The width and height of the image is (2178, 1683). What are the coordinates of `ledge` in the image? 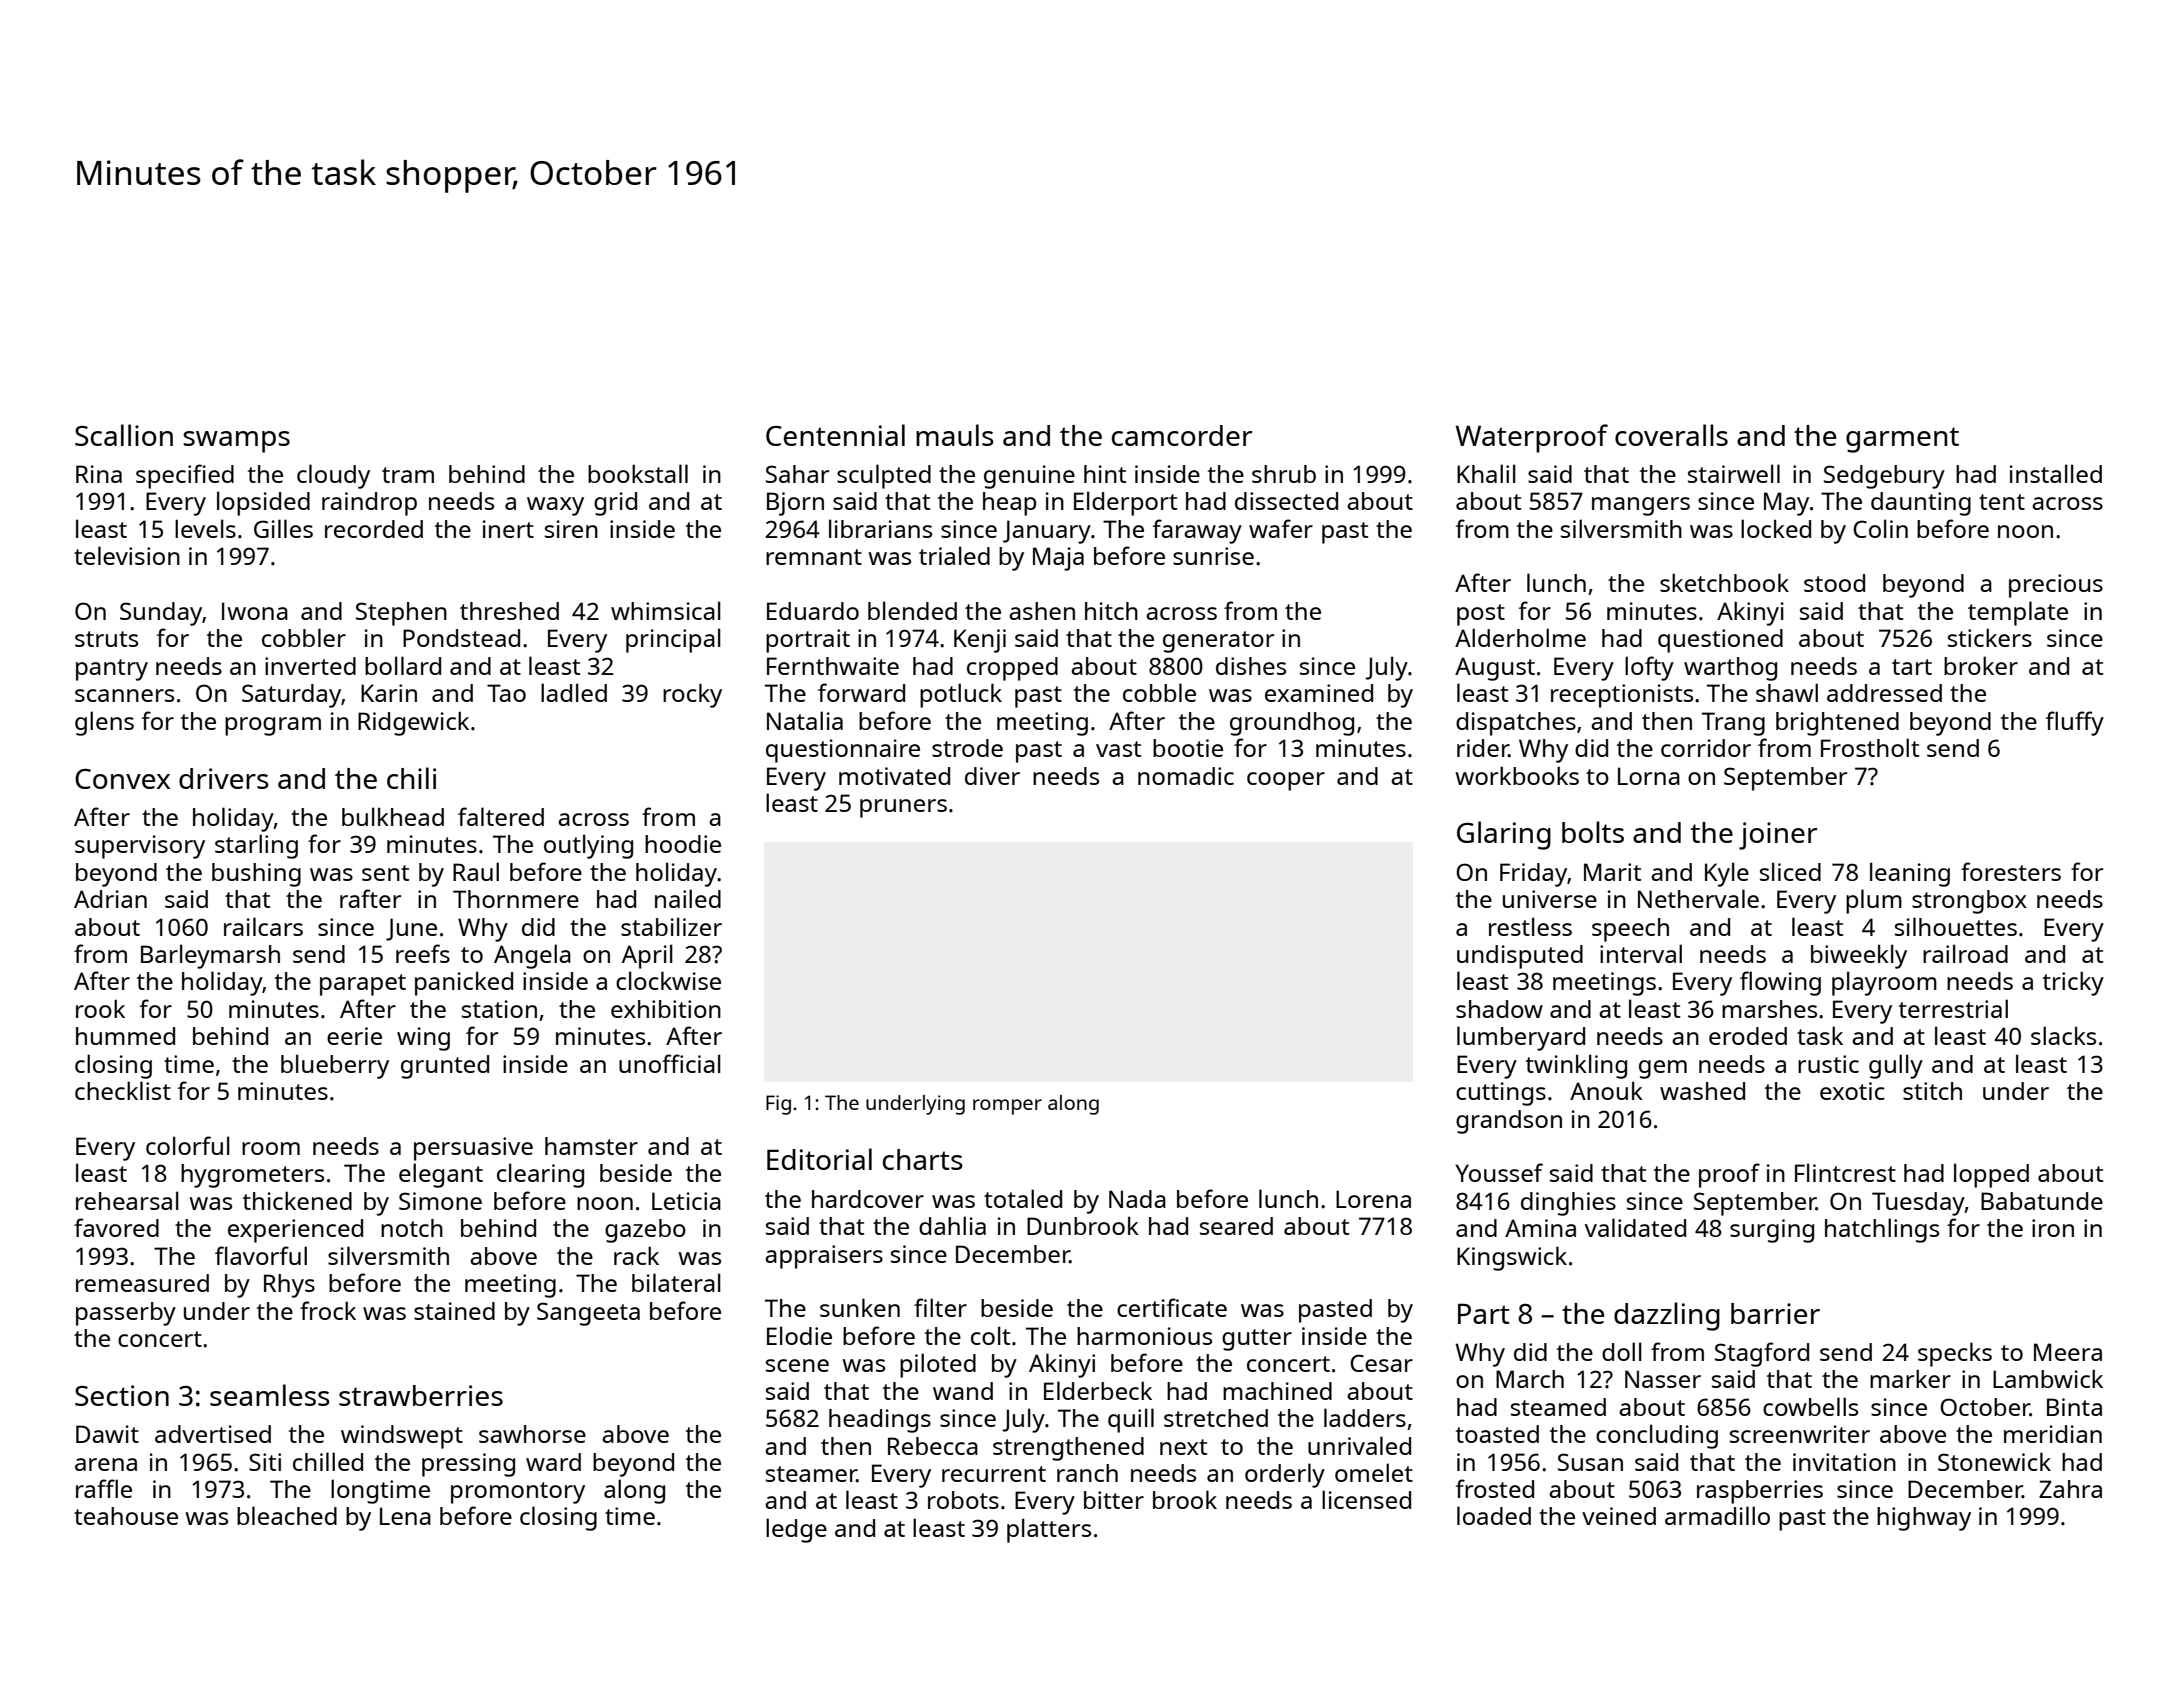 It's located at (796, 1530).
